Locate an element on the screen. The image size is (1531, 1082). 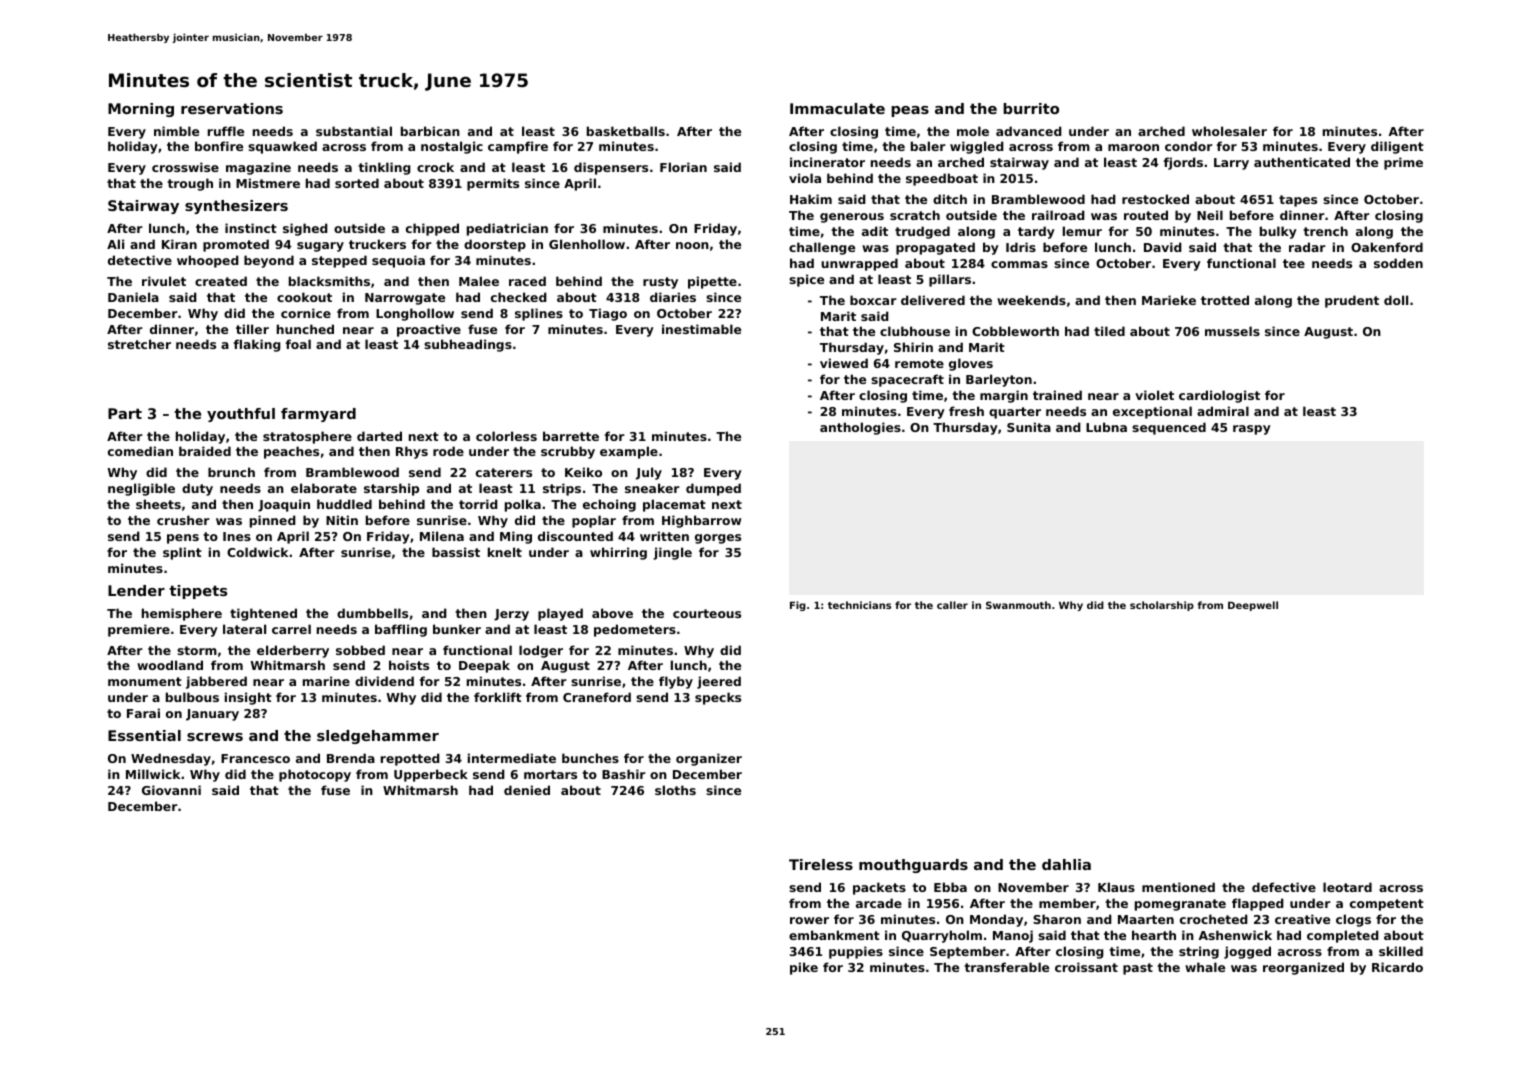
jeered is located at coordinates (719, 682).
